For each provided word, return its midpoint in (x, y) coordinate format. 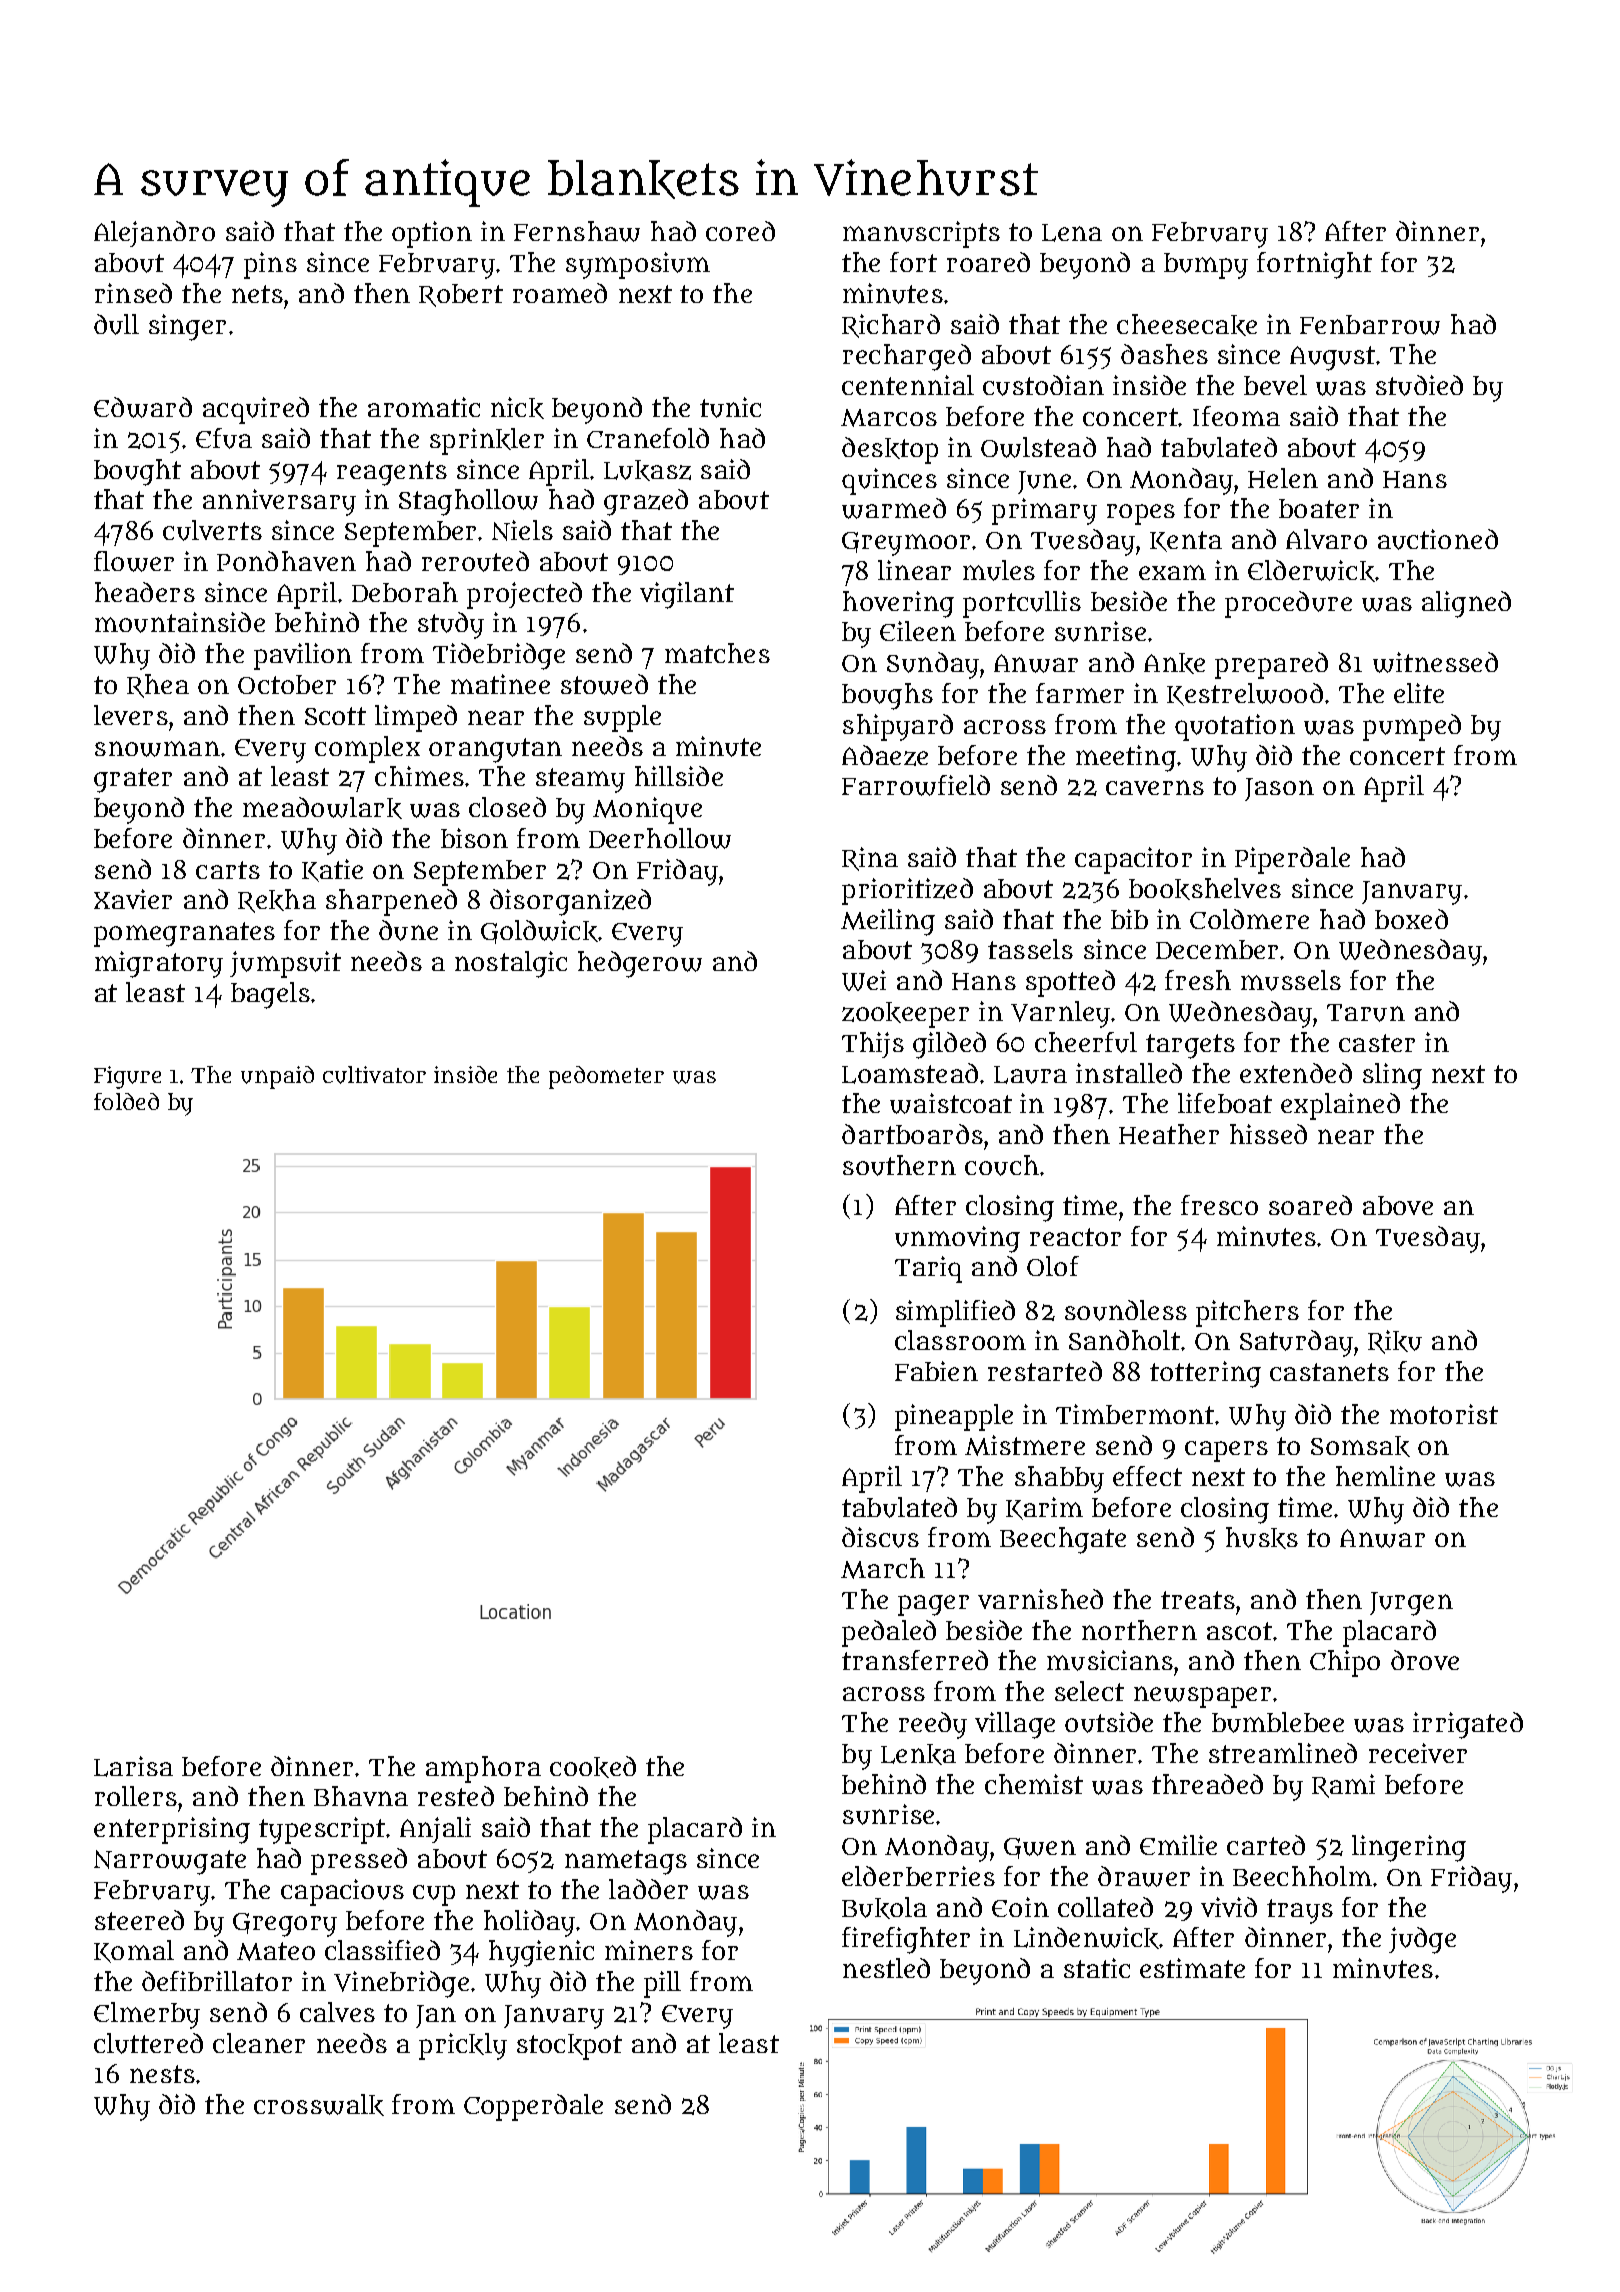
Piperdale (1292, 860)
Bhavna (361, 1796)
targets (1190, 1046)
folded (126, 1101)
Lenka (918, 1754)
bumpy (1206, 266)
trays (1300, 1911)
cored (740, 231)
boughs (887, 696)
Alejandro (154, 234)
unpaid (277, 1077)
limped (416, 718)
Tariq (928, 1269)
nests (162, 2074)
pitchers (1247, 1313)
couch (1002, 1165)
